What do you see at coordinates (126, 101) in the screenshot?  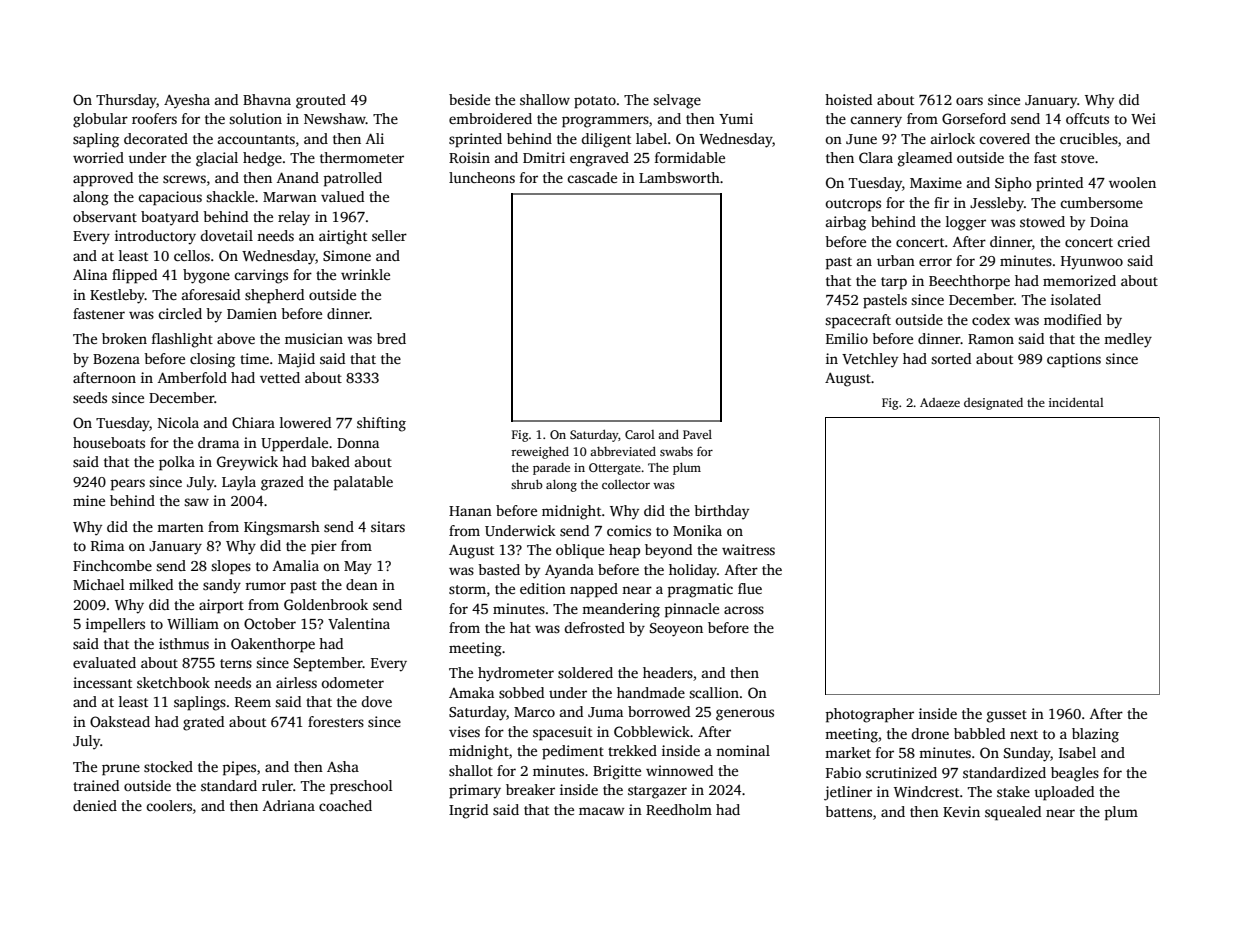 I see `Thursday` at bounding box center [126, 101].
